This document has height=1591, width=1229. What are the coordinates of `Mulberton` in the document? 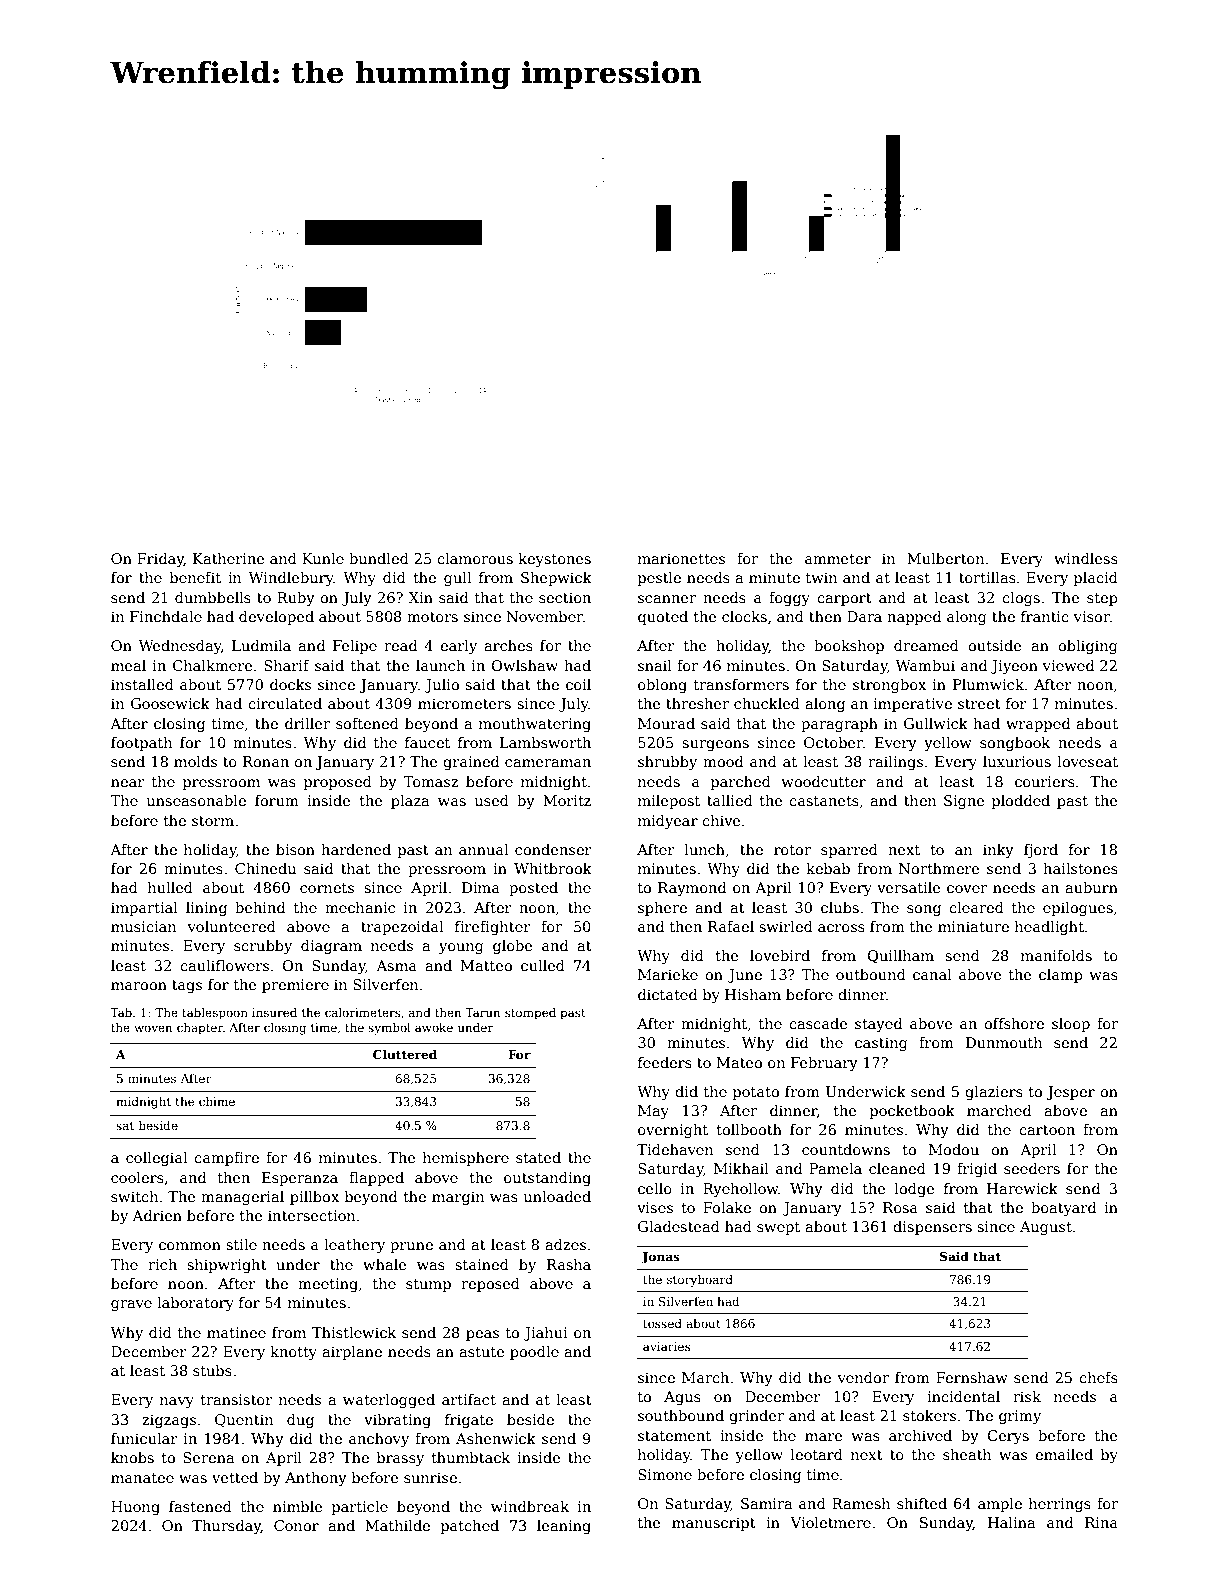 It's located at (946, 558).
